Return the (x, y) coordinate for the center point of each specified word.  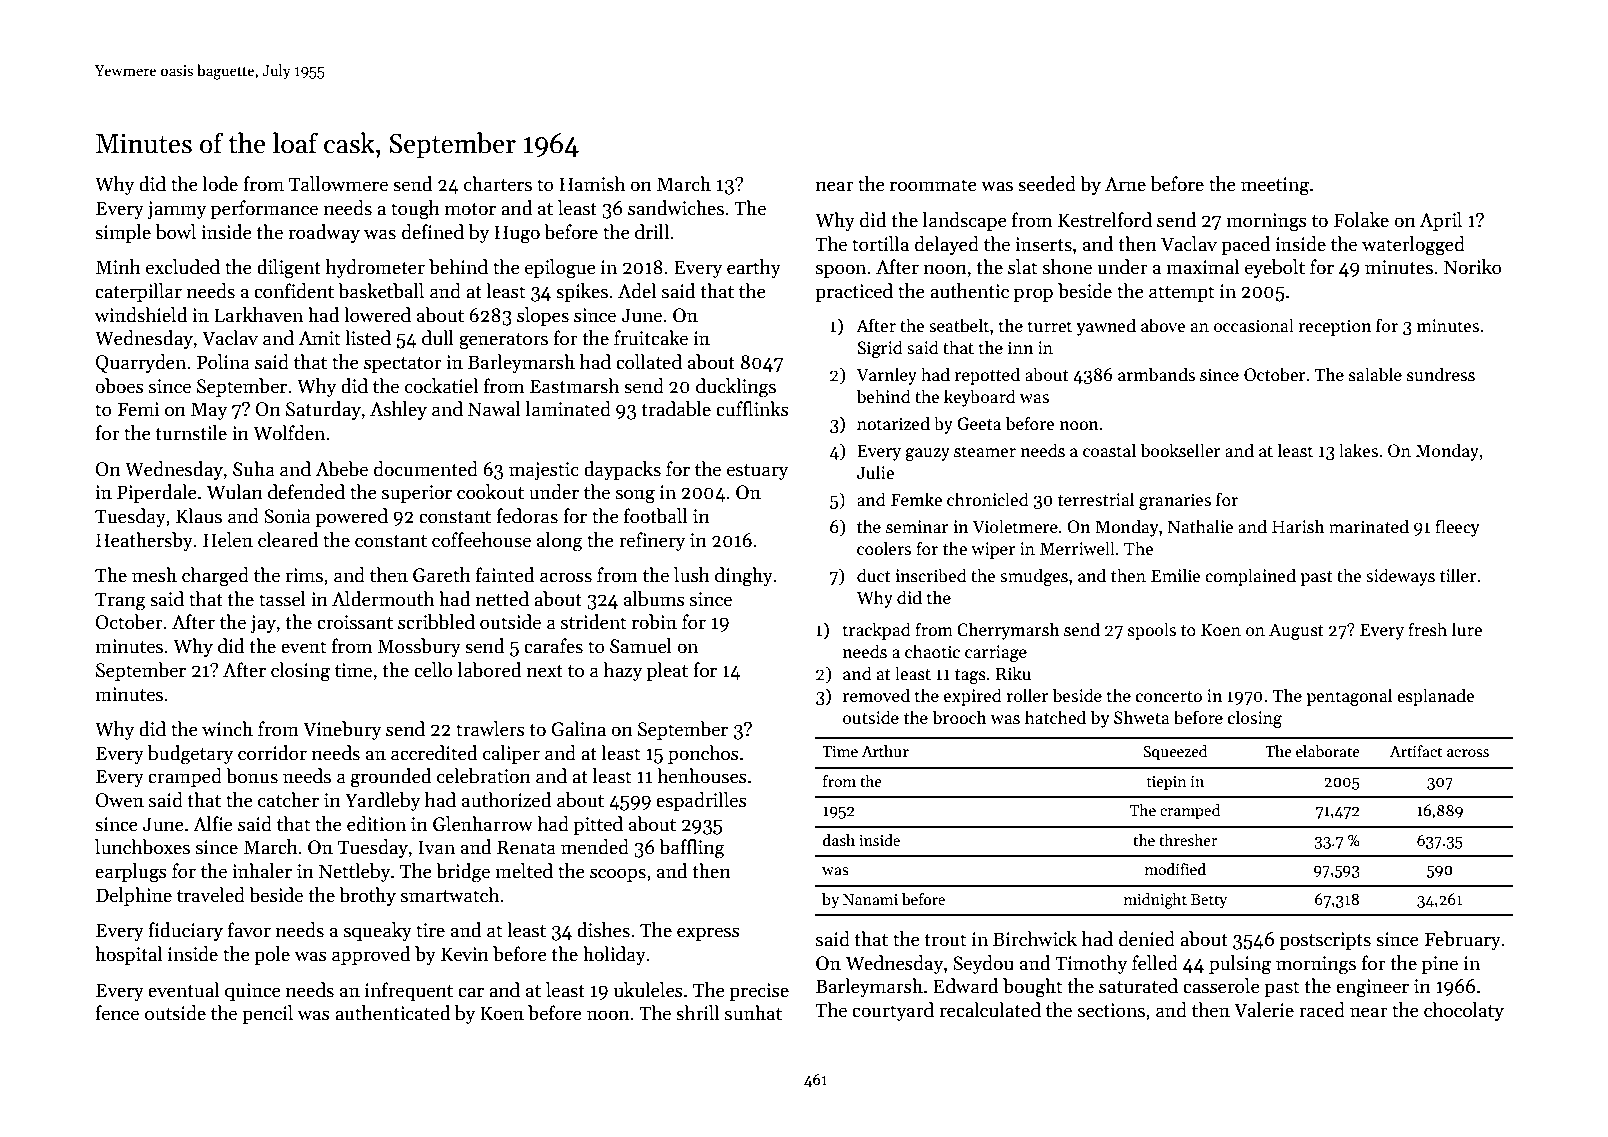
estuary (757, 472)
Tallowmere (338, 184)
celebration (484, 776)
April (1441, 221)
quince (253, 992)
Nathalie (1200, 526)
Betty (1209, 901)
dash (839, 840)
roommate (933, 185)
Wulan (235, 492)
